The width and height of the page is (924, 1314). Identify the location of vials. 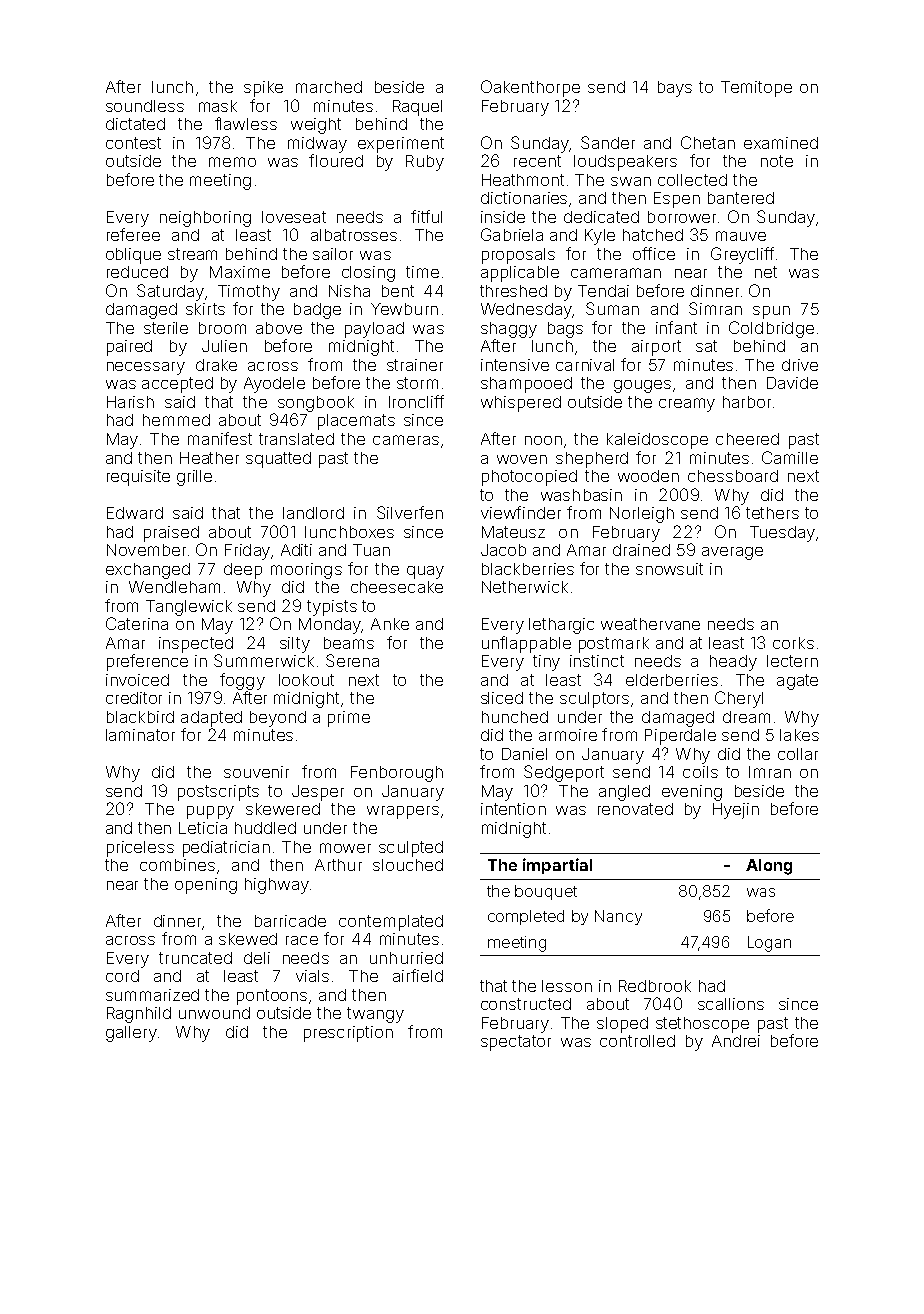
(312, 976).
